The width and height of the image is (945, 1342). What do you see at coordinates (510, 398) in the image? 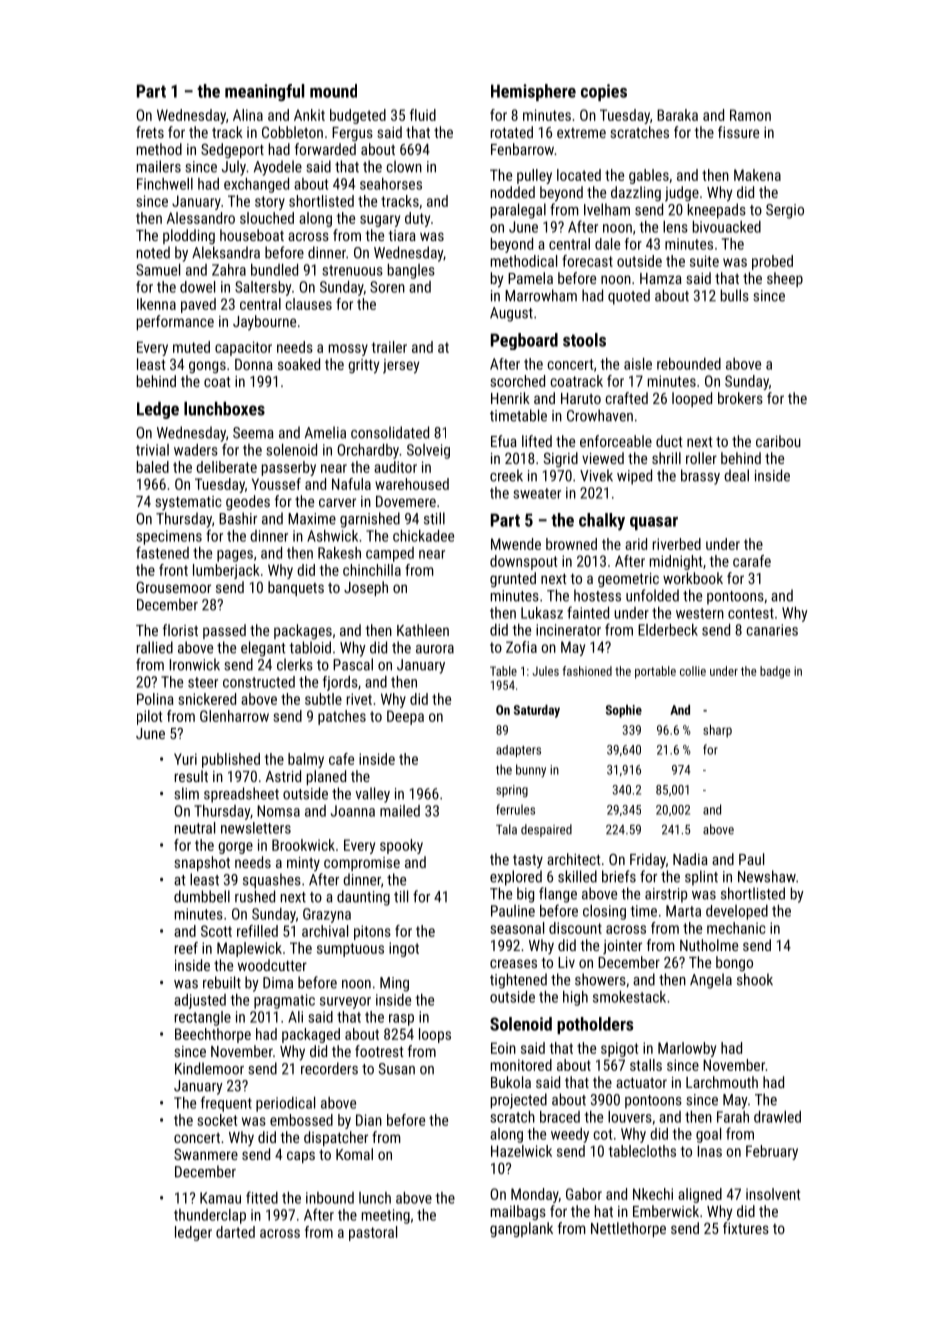
I see `Henrik` at bounding box center [510, 398].
